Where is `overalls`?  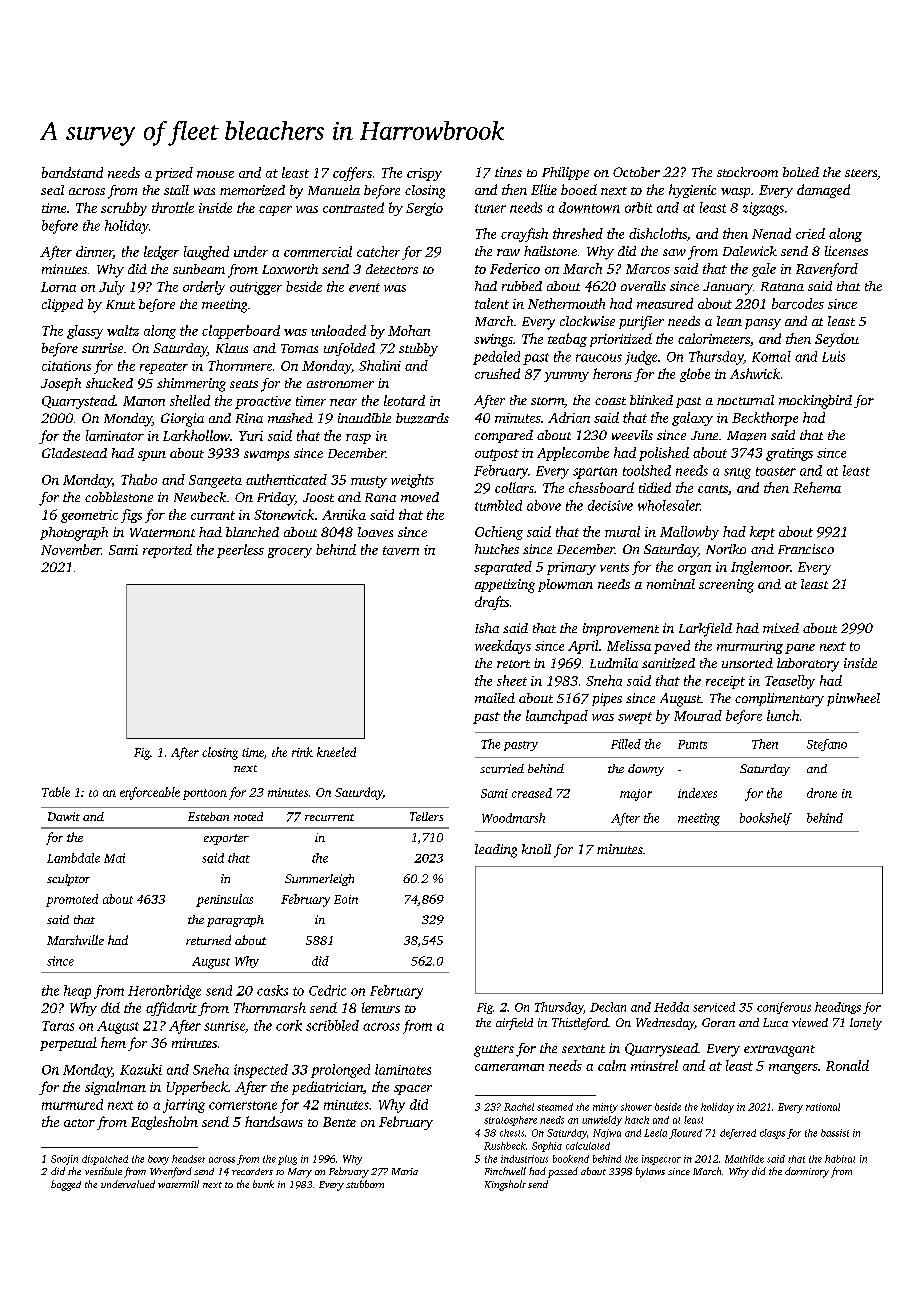
overalls is located at coordinates (643, 286).
